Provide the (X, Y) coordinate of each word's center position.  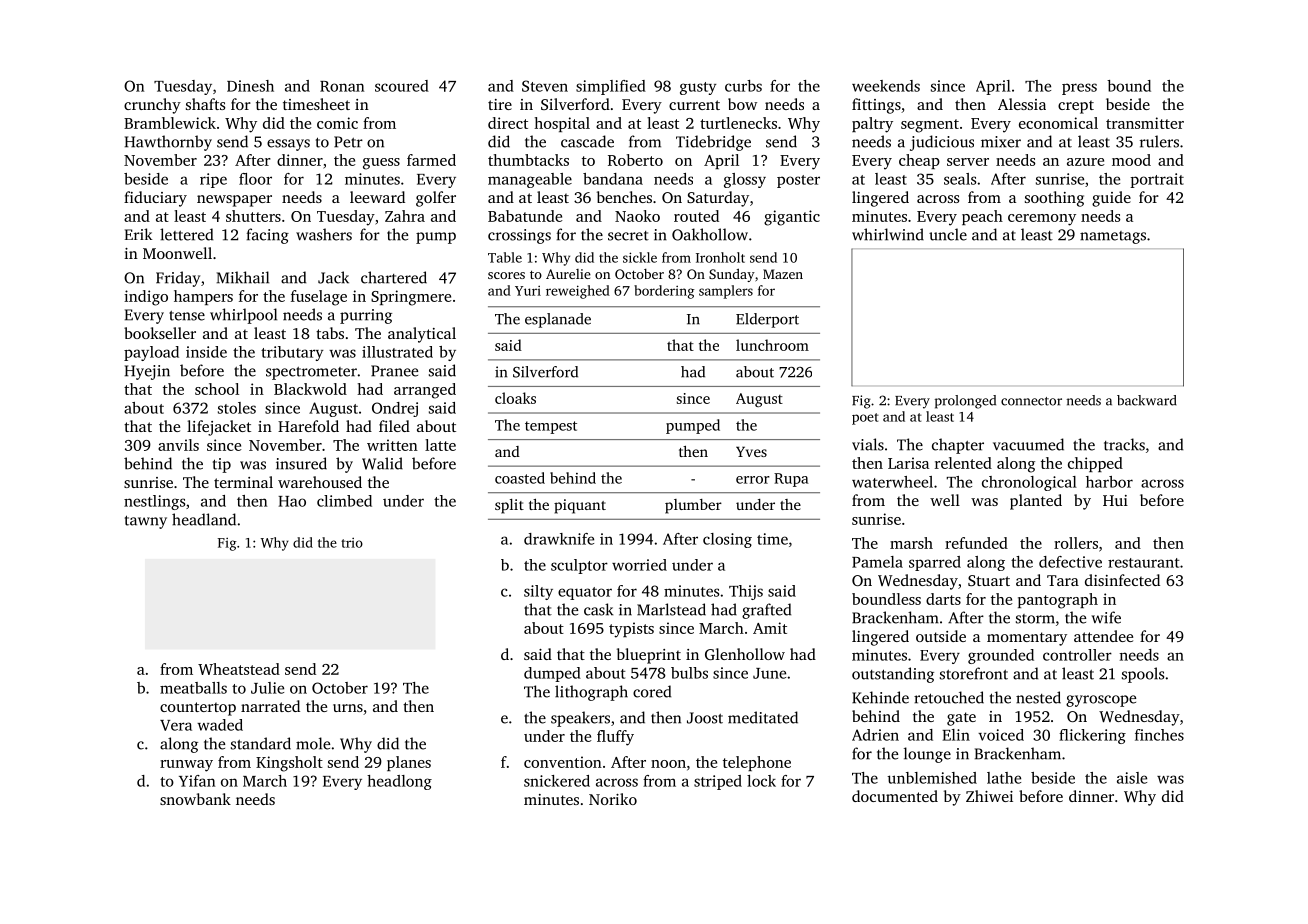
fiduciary (155, 199)
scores (506, 275)
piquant (580, 506)
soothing (1054, 199)
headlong (399, 782)
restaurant (1144, 563)
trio (352, 543)
